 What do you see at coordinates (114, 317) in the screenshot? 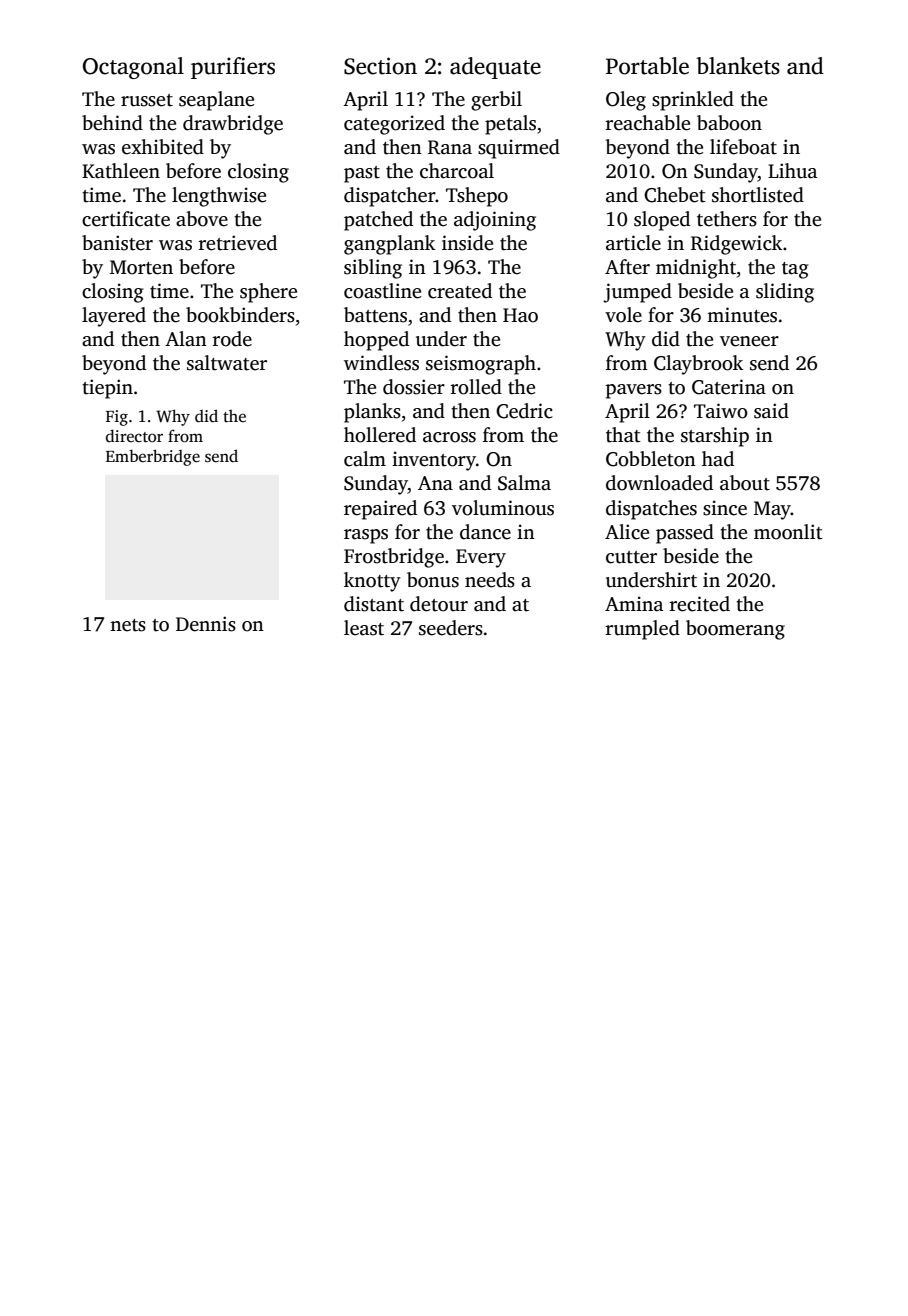
I see `layered` at bounding box center [114, 317].
